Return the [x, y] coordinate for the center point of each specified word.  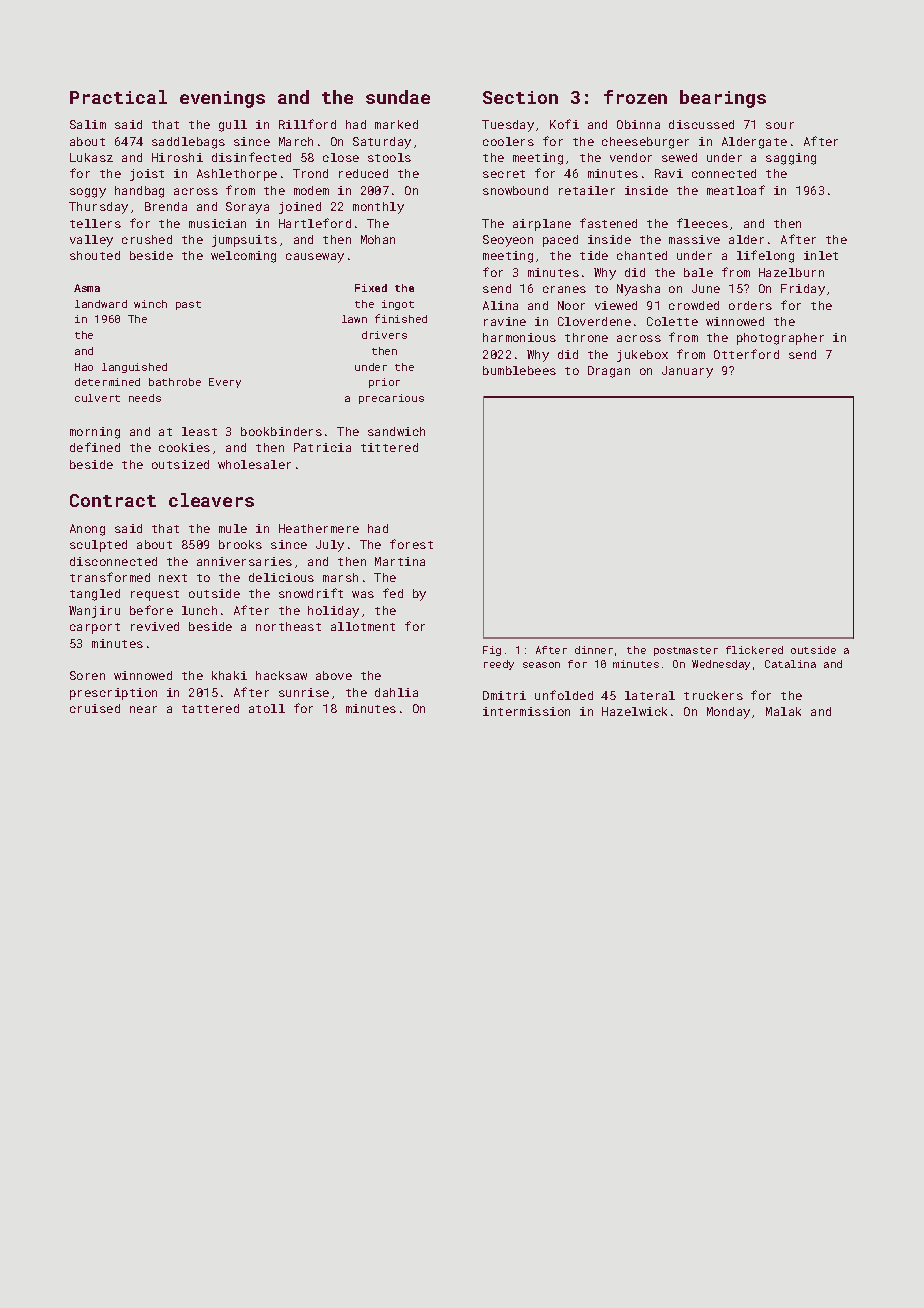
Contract [113, 500]
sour [780, 125]
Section [520, 97]
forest [411, 544]
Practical [118, 97]
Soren [87, 675]
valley [91, 241]
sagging [791, 159]
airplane [542, 225]
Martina [400, 561]
